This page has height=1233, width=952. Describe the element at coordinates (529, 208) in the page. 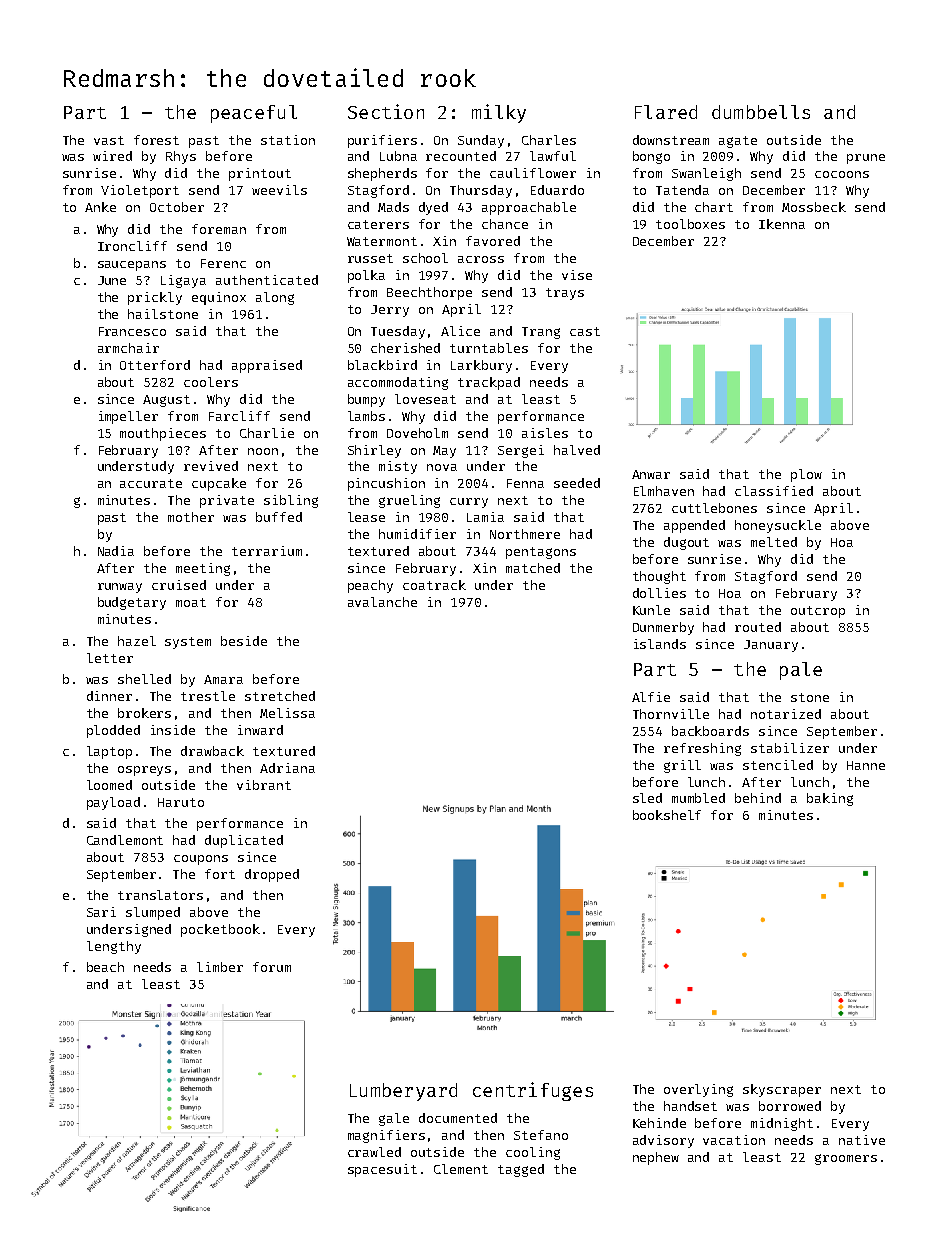

I see `approachable` at that location.
